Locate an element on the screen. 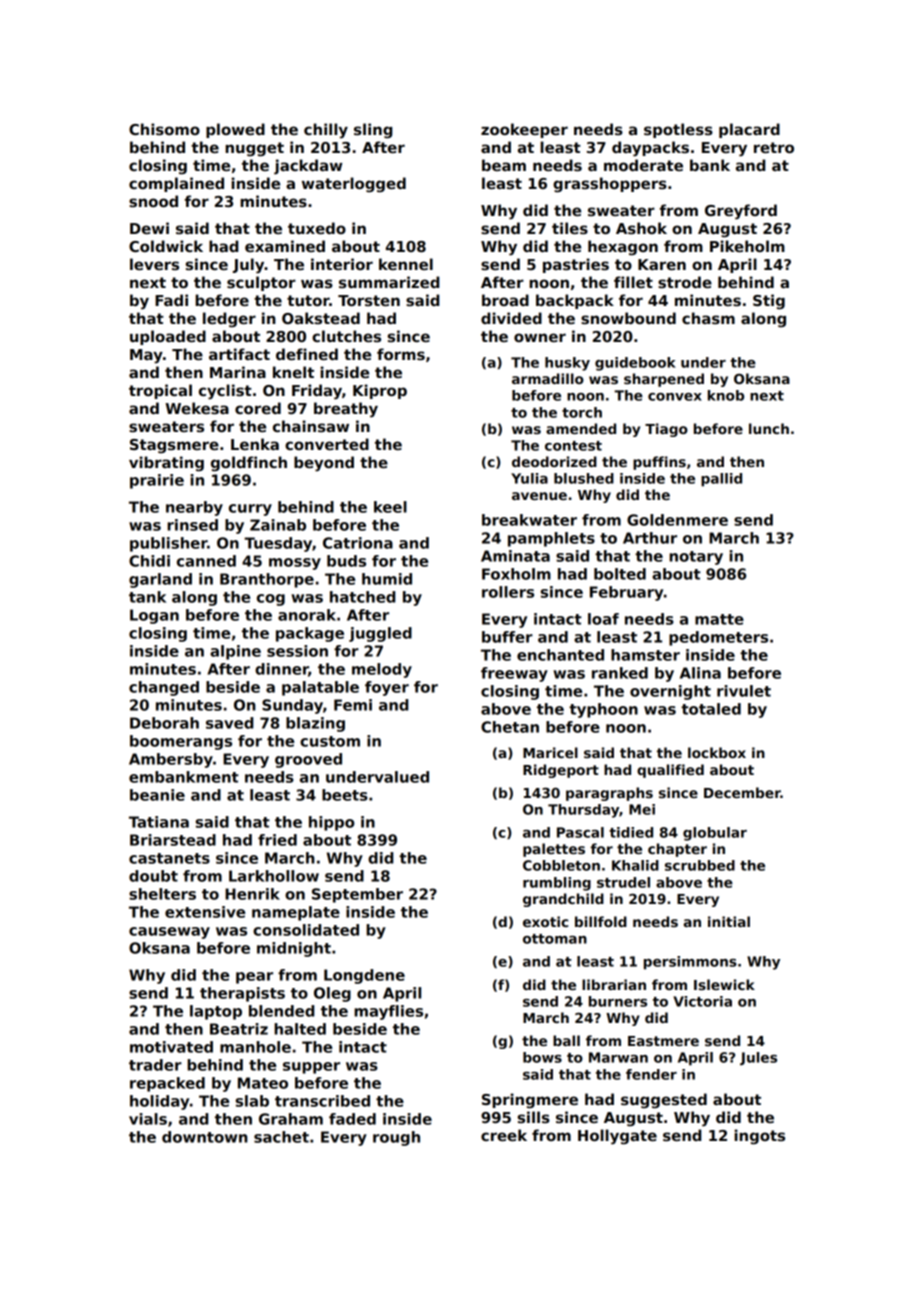 The width and height of the screenshot is (924, 1311). pastries is located at coordinates (576, 265).
